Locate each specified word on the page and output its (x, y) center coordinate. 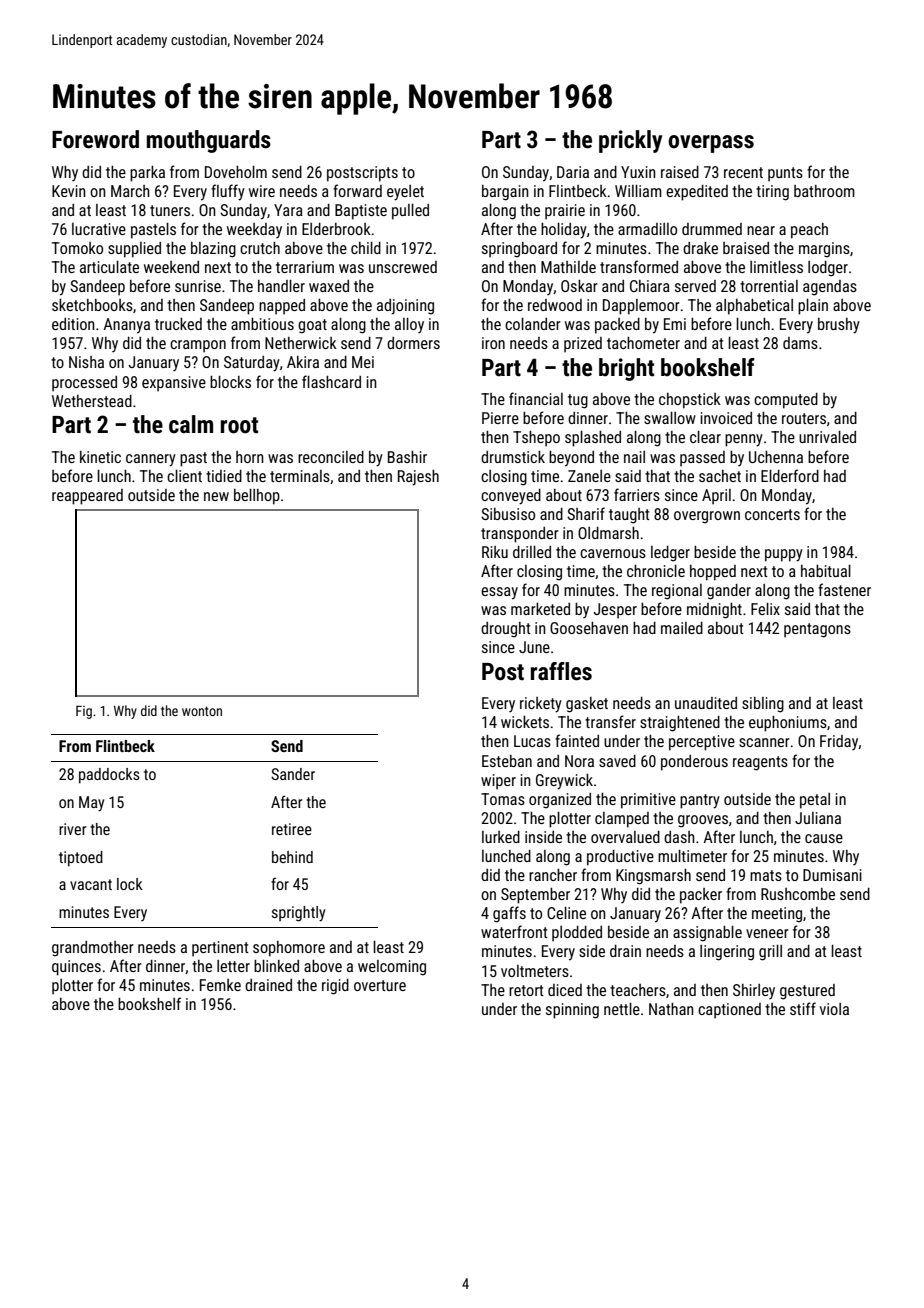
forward (357, 190)
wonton (202, 711)
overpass (711, 144)
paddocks (109, 776)
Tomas (503, 799)
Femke (220, 985)
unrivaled (827, 437)
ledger (670, 554)
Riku (495, 552)
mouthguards (209, 141)
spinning (572, 1011)
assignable (707, 934)
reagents (760, 763)
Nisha (86, 362)
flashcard (331, 381)
